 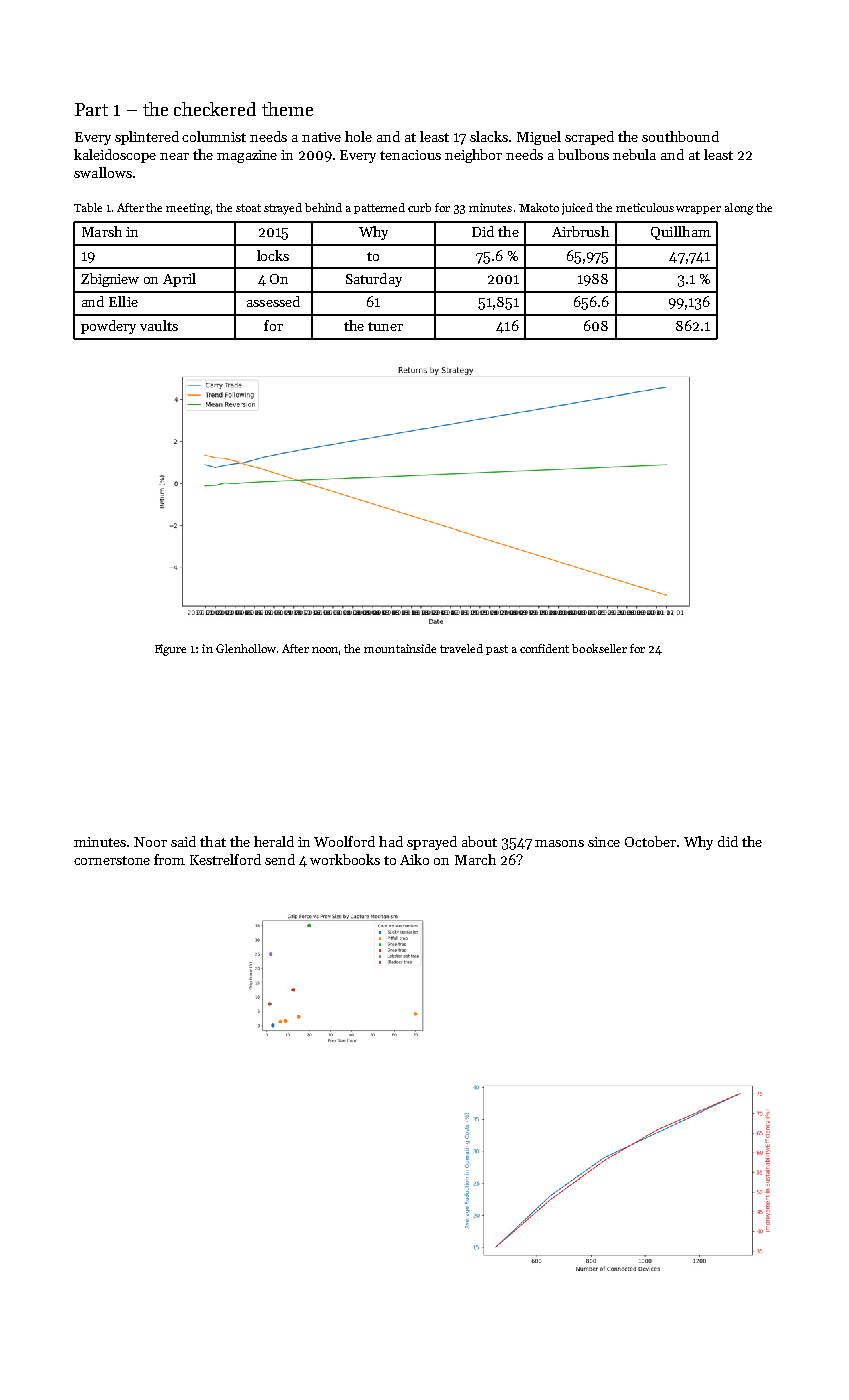 What do you see at coordinates (159, 325) in the screenshot?
I see `vaults` at bounding box center [159, 325].
